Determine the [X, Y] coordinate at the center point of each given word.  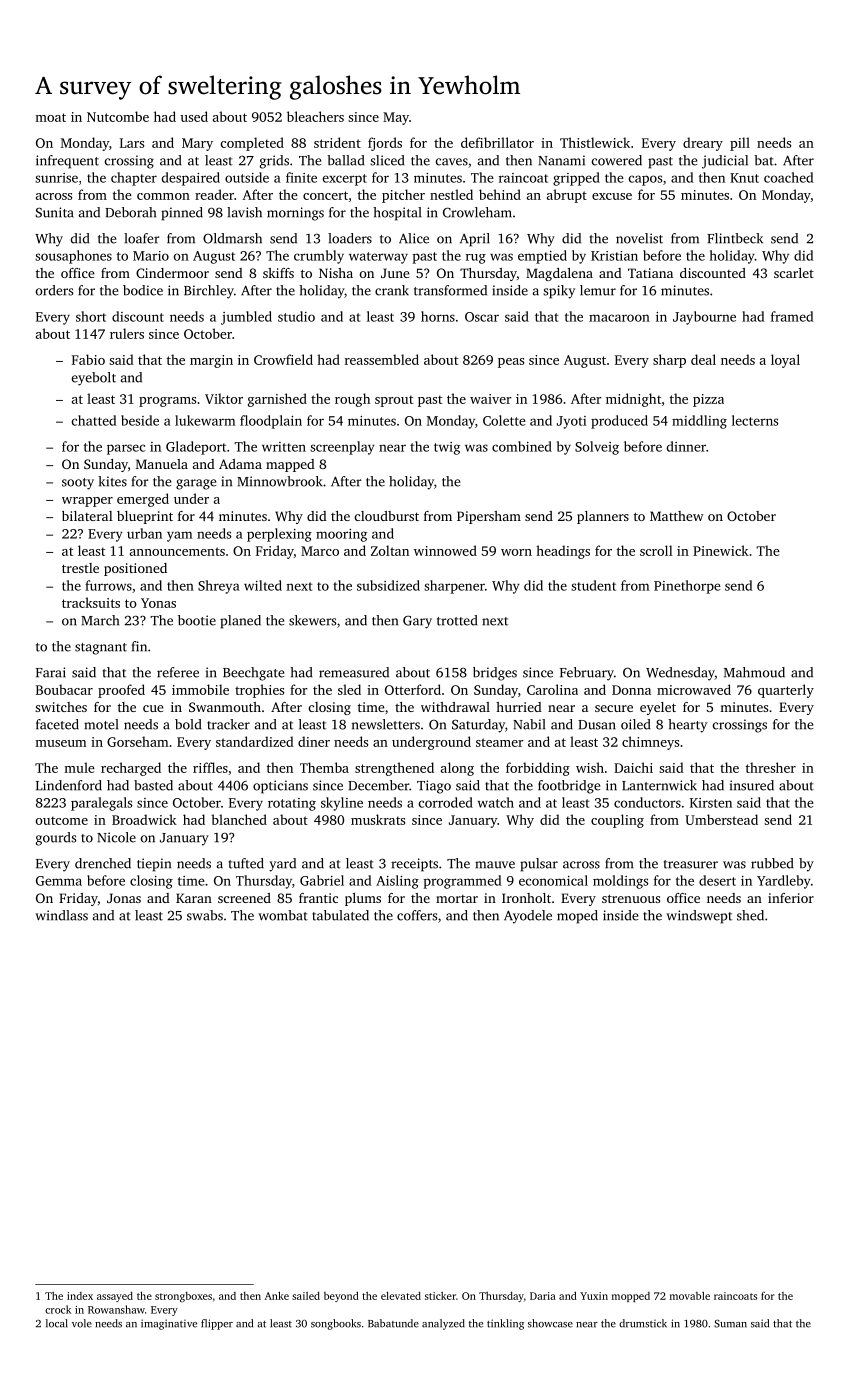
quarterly [786, 691]
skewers [312, 620]
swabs [205, 915]
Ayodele [528, 917]
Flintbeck [735, 238]
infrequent [67, 162]
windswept [699, 917]
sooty [78, 484]
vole [82, 1323]
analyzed [443, 1324]
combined [522, 446]
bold [188, 724]
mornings [295, 214]
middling [699, 422]
